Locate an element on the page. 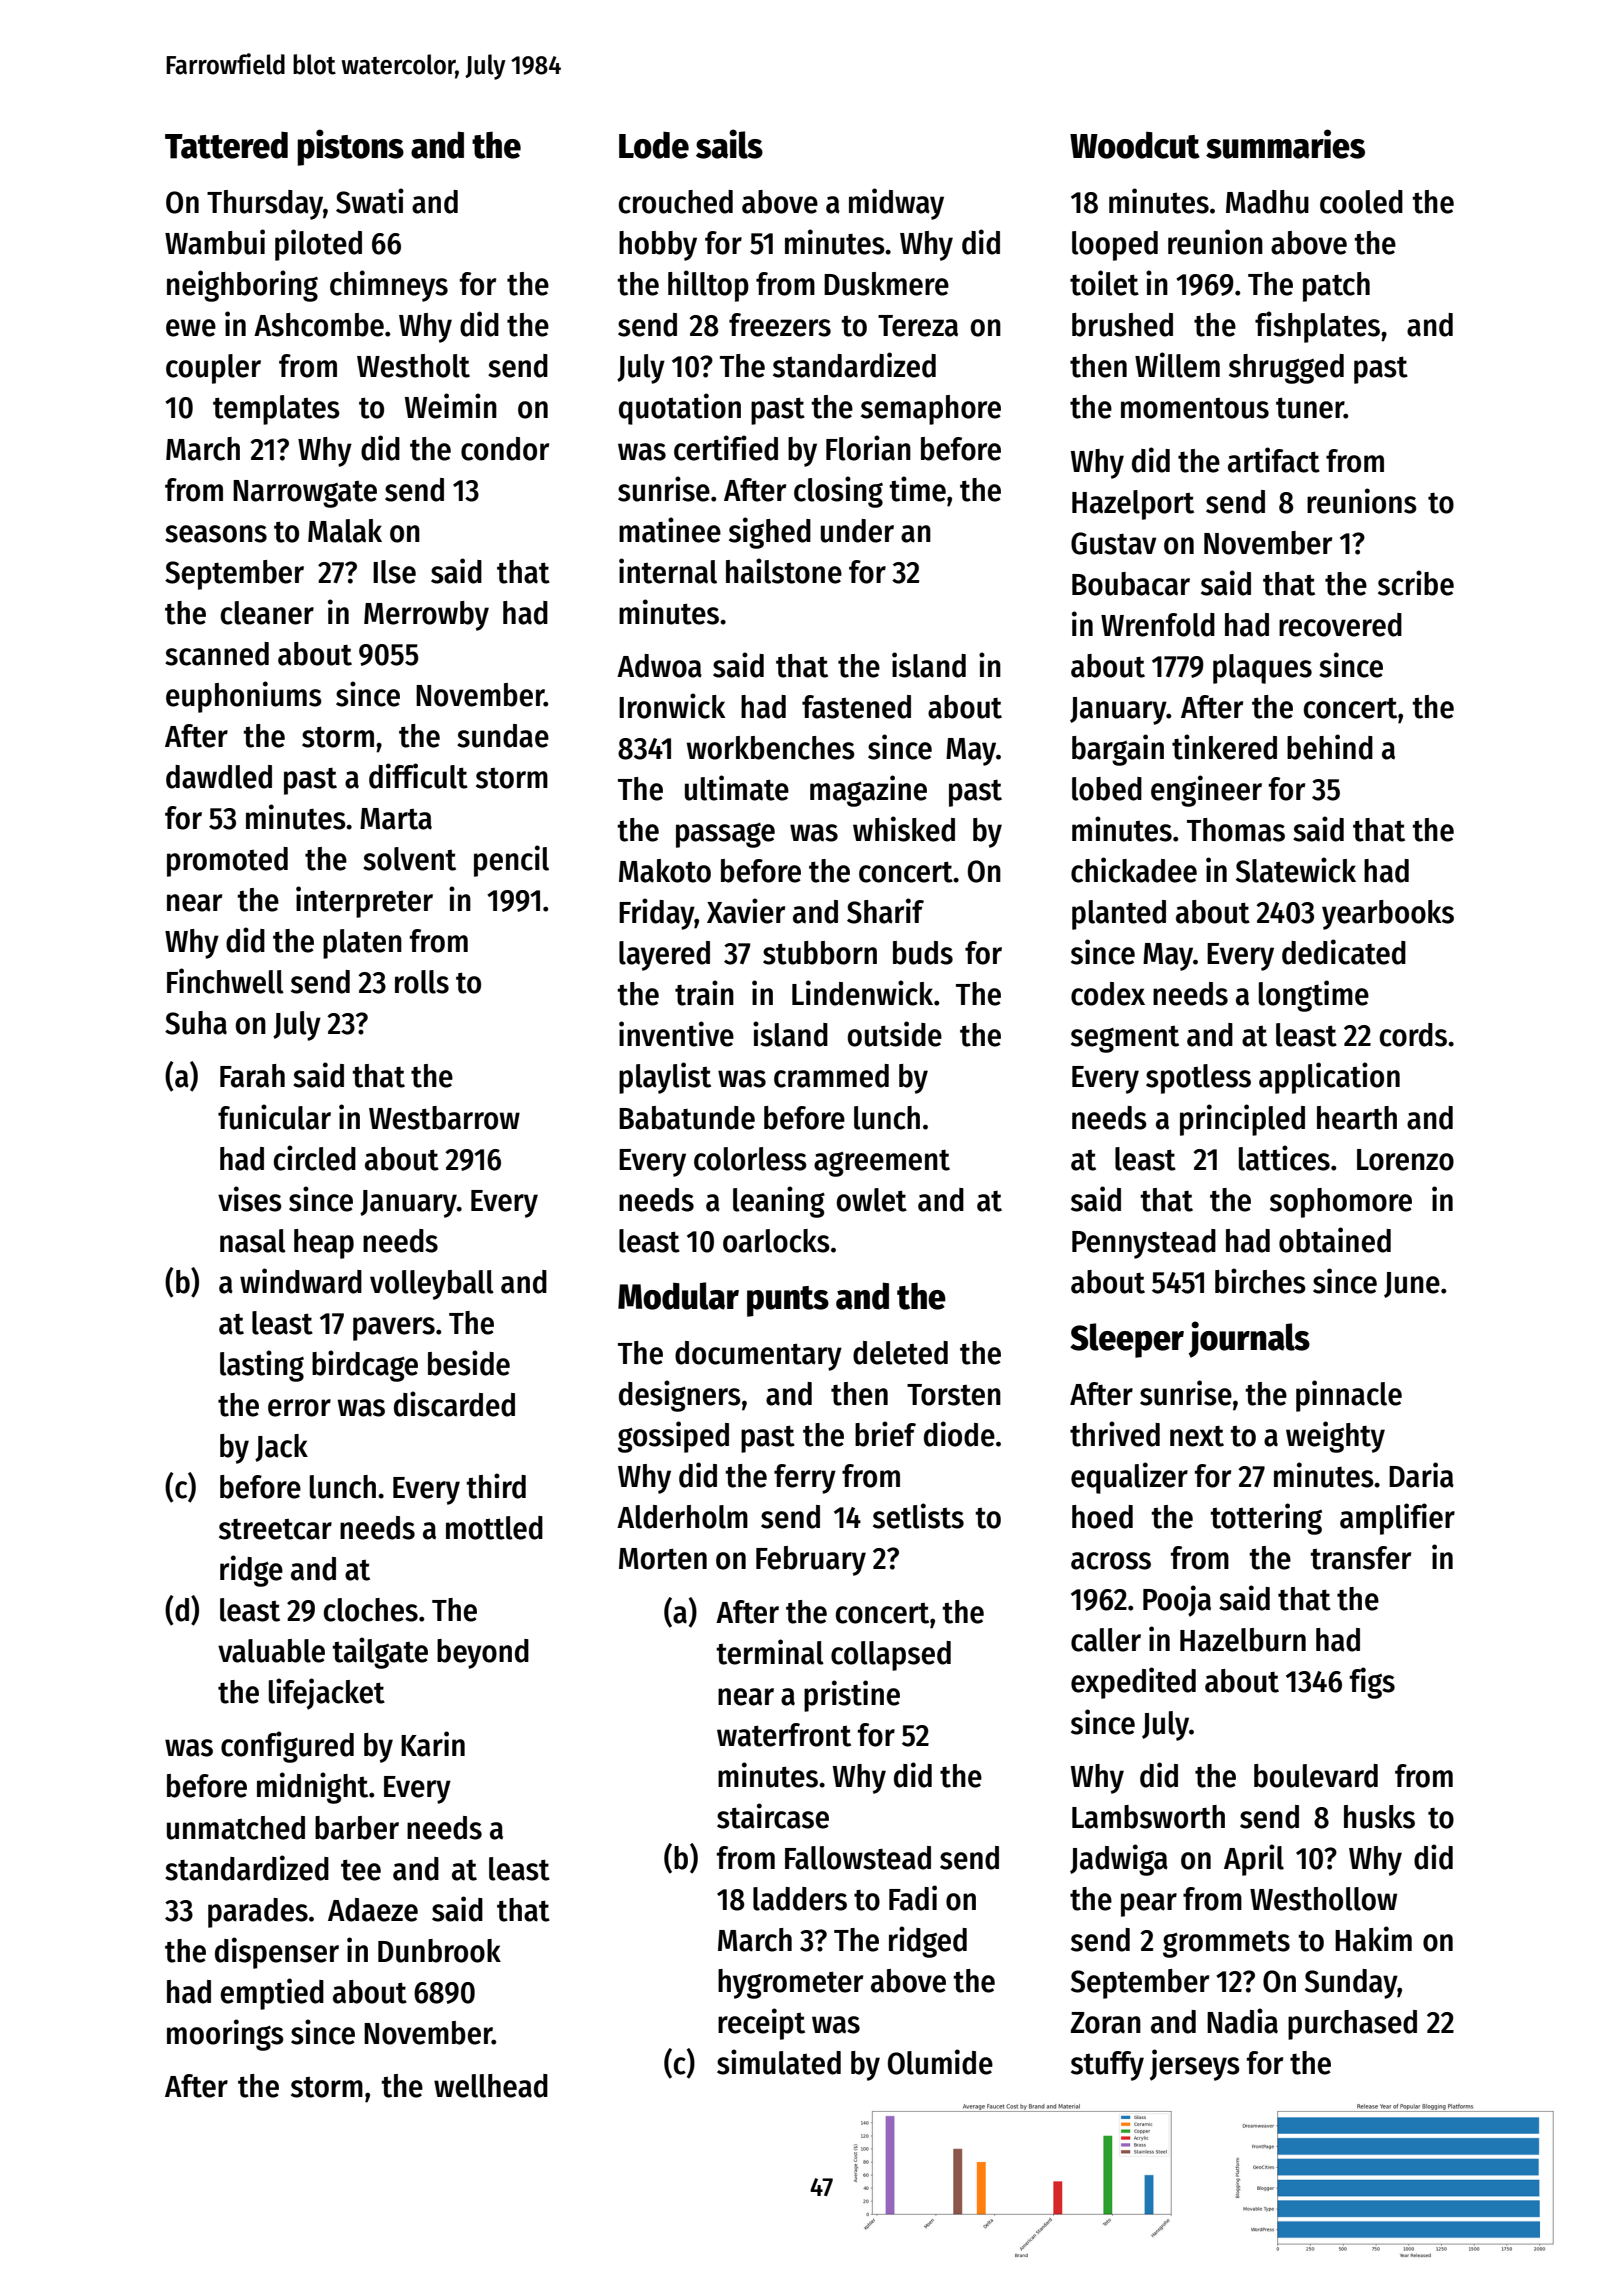 This page has height=2292, width=1620. shrugged is located at coordinates (1286, 369).
